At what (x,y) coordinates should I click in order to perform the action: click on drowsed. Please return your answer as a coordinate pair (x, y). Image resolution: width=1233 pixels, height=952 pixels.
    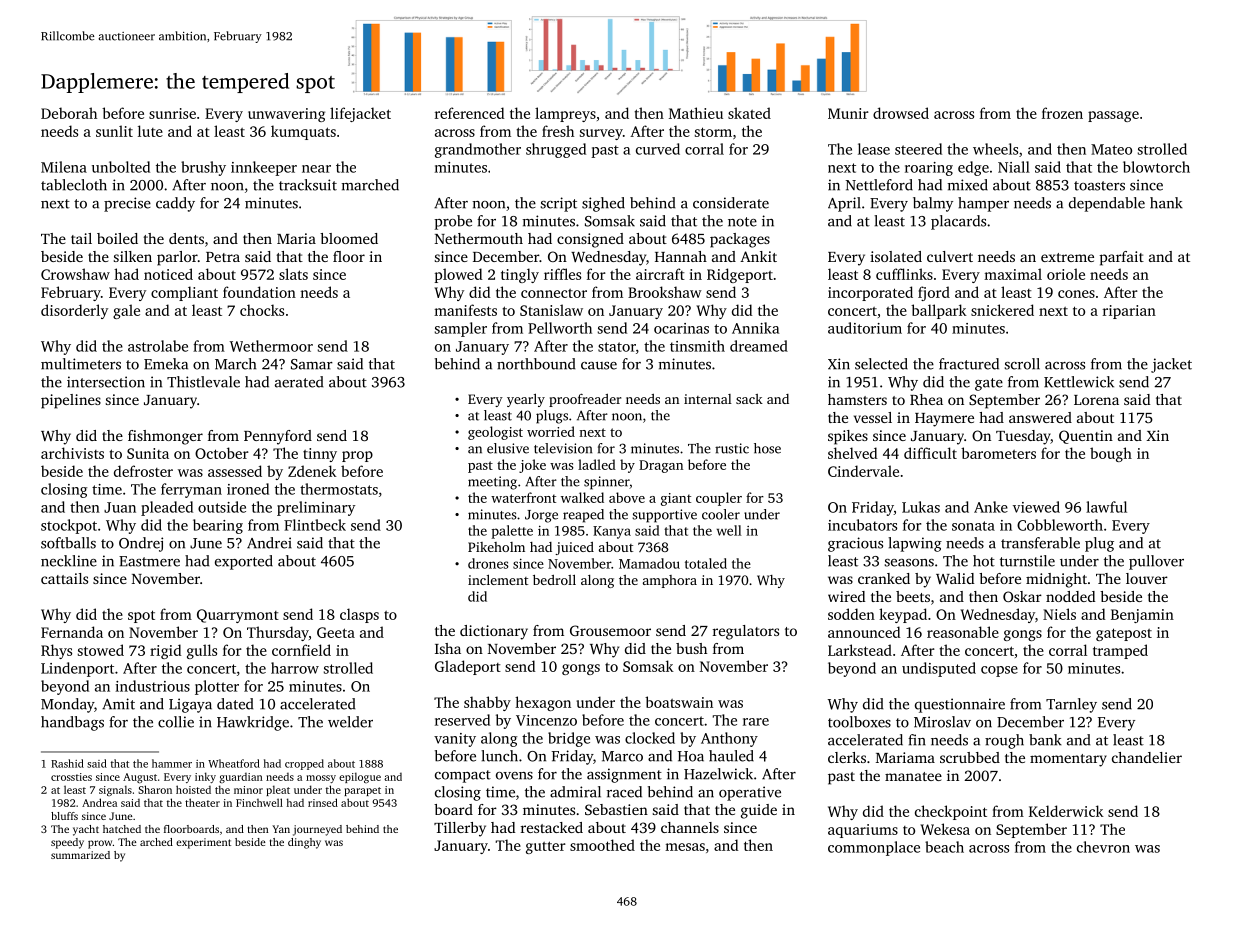
    Looking at the image, I should click on (901, 113).
